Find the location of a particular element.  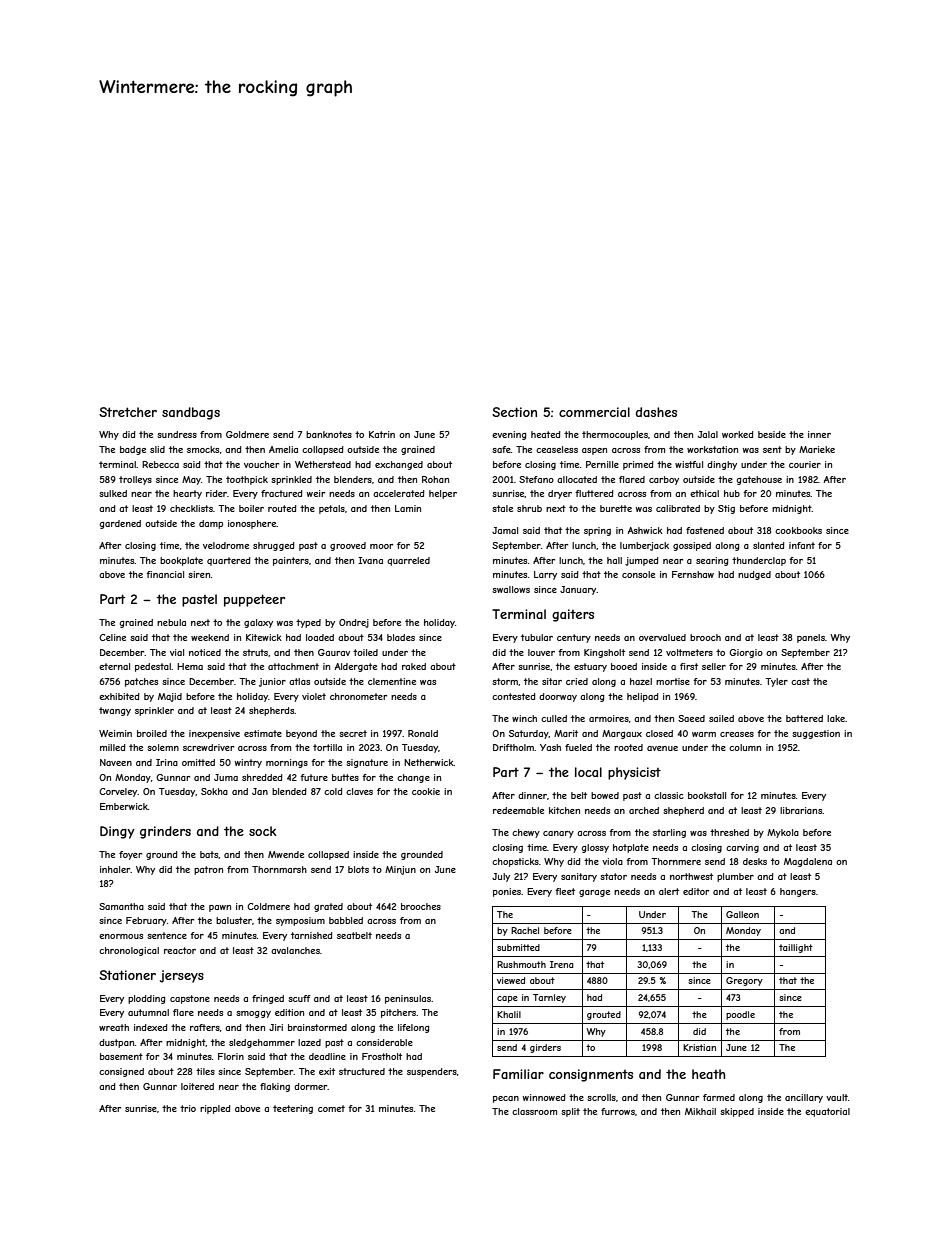

fastened is located at coordinates (705, 530).
